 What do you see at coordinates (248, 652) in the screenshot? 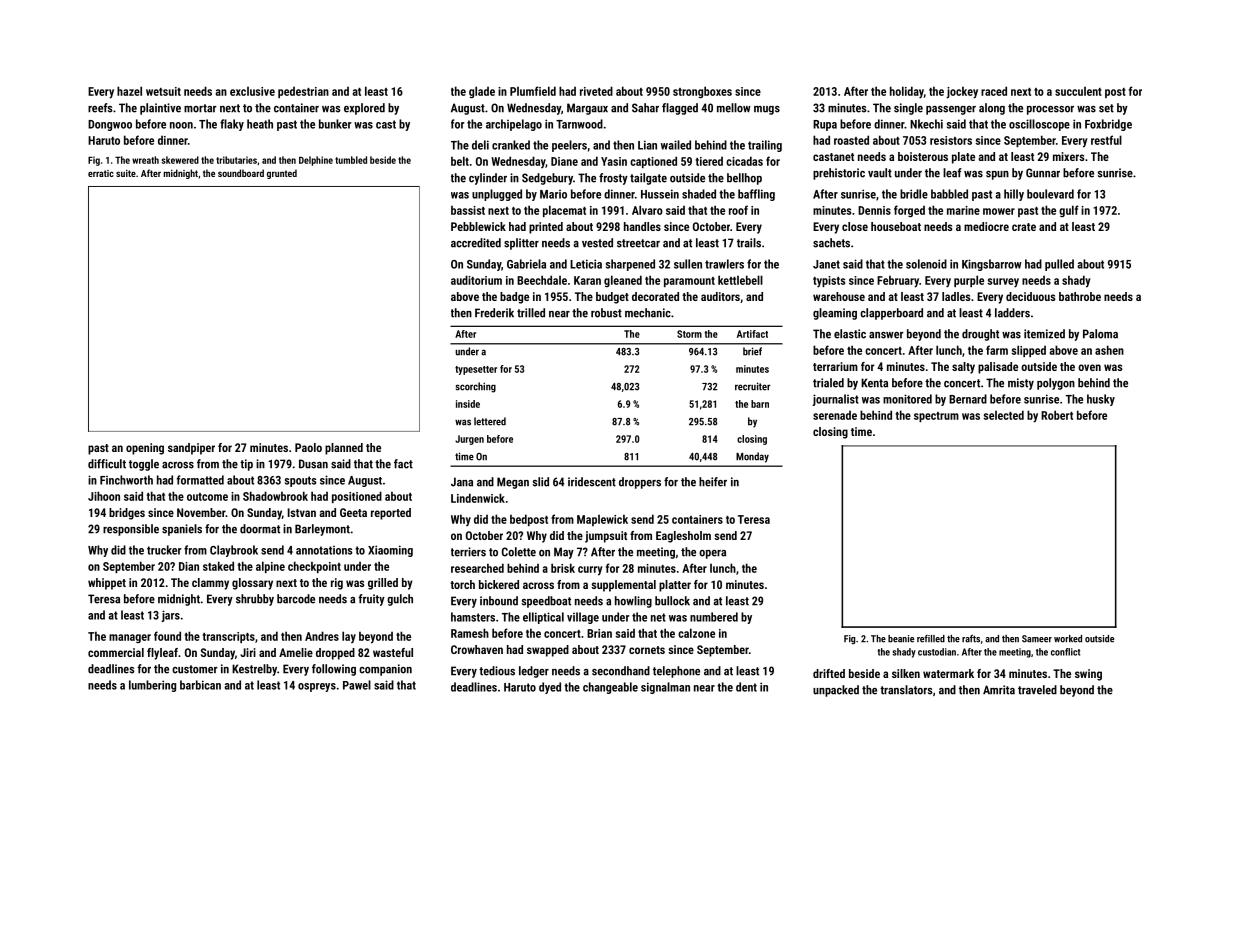
I see `Jiri` at bounding box center [248, 652].
